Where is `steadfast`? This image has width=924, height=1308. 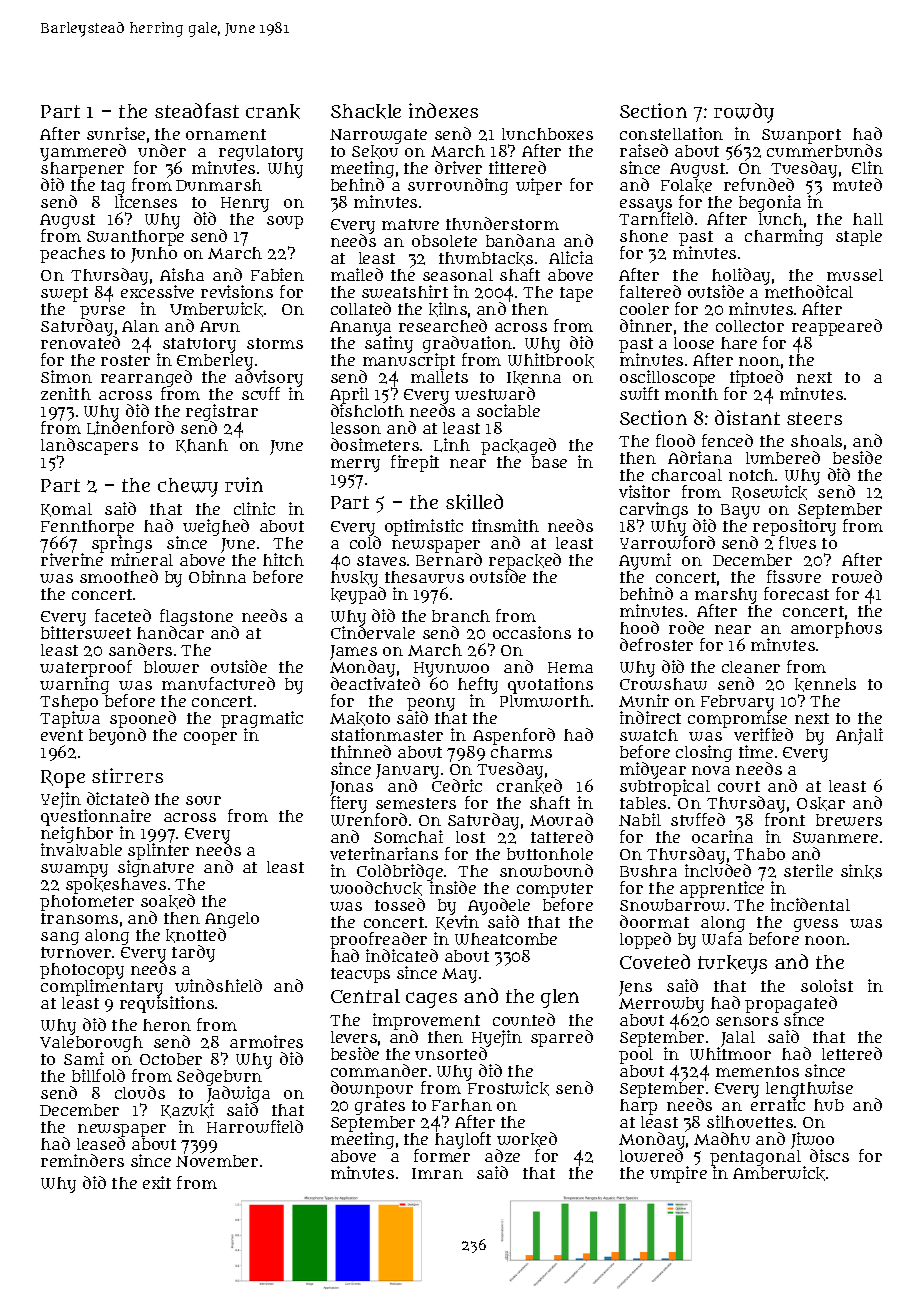
steadfast is located at coordinates (197, 110).
